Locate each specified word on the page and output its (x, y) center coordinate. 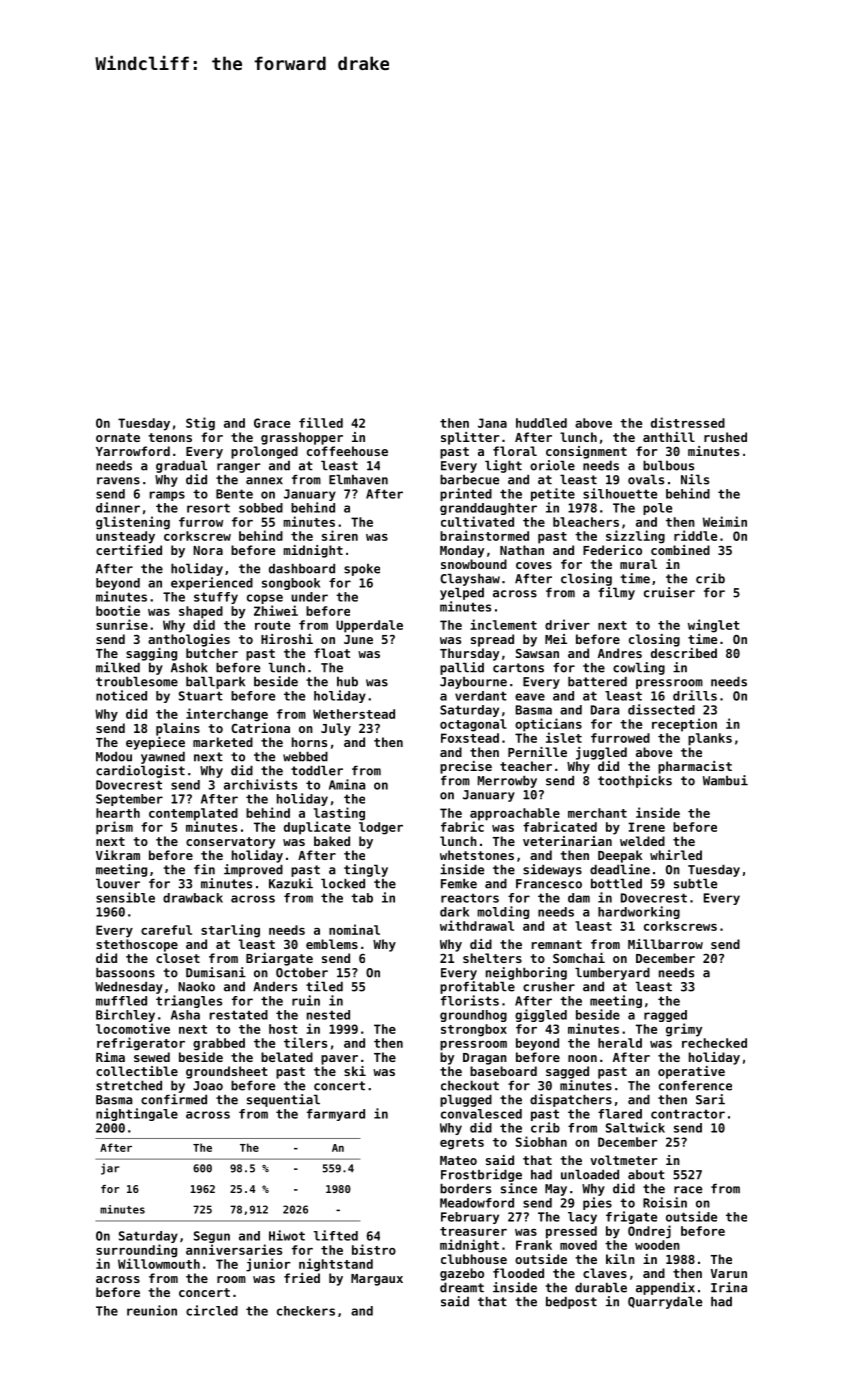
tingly (366, 870)
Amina (347, 784)
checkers (306, 1311)
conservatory (230, 843)
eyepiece (155, 743)
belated (287, 1057)
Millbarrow (665, 944)
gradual (181, 466)
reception (684, 725)
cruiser (669, 592)
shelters (492, 958)
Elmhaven (358, 479)
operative (691, 1072)
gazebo (462, 1274)
